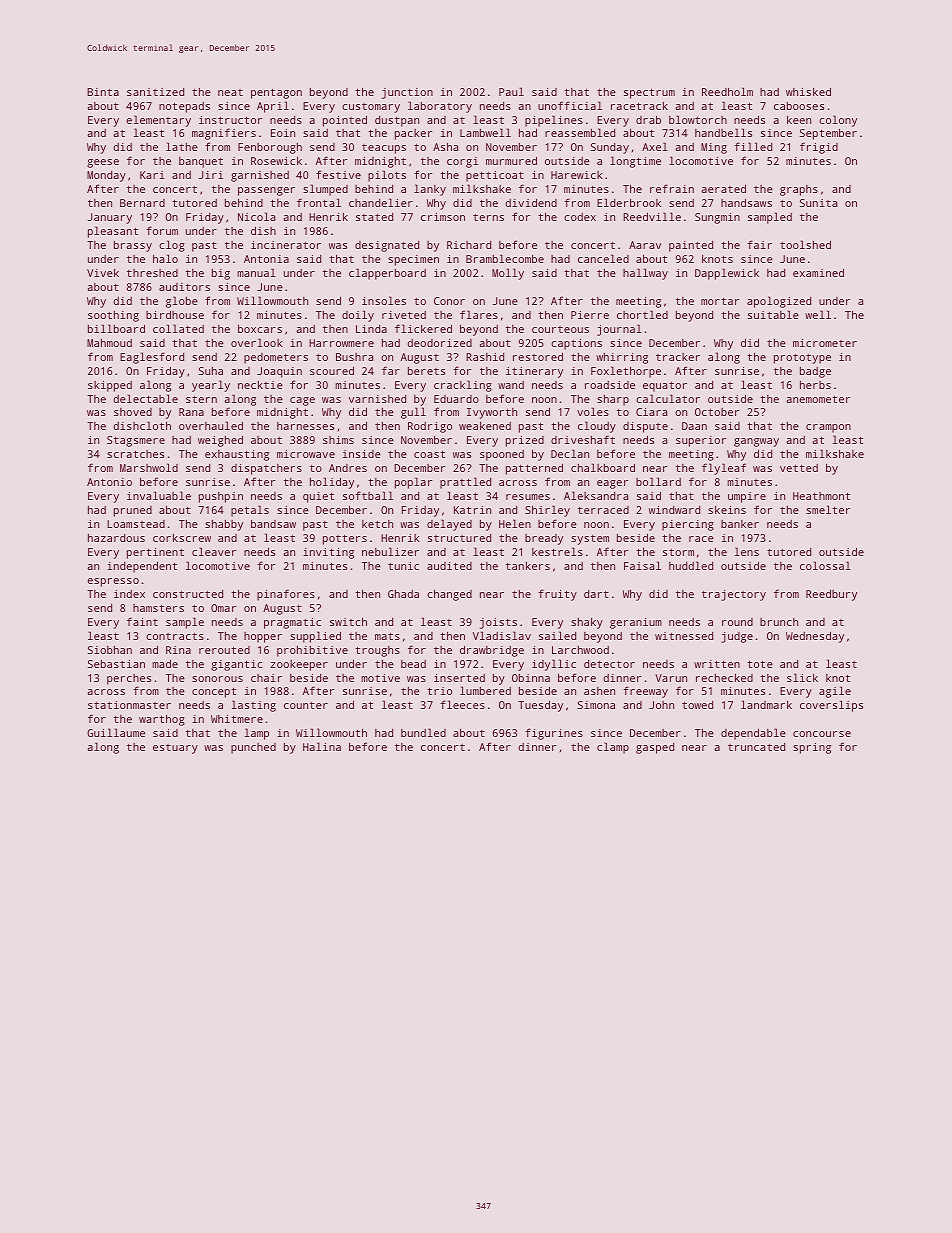  Describe the element at coordinates (821, 496) in the screenshot. I see `Heathmont` at that location.
